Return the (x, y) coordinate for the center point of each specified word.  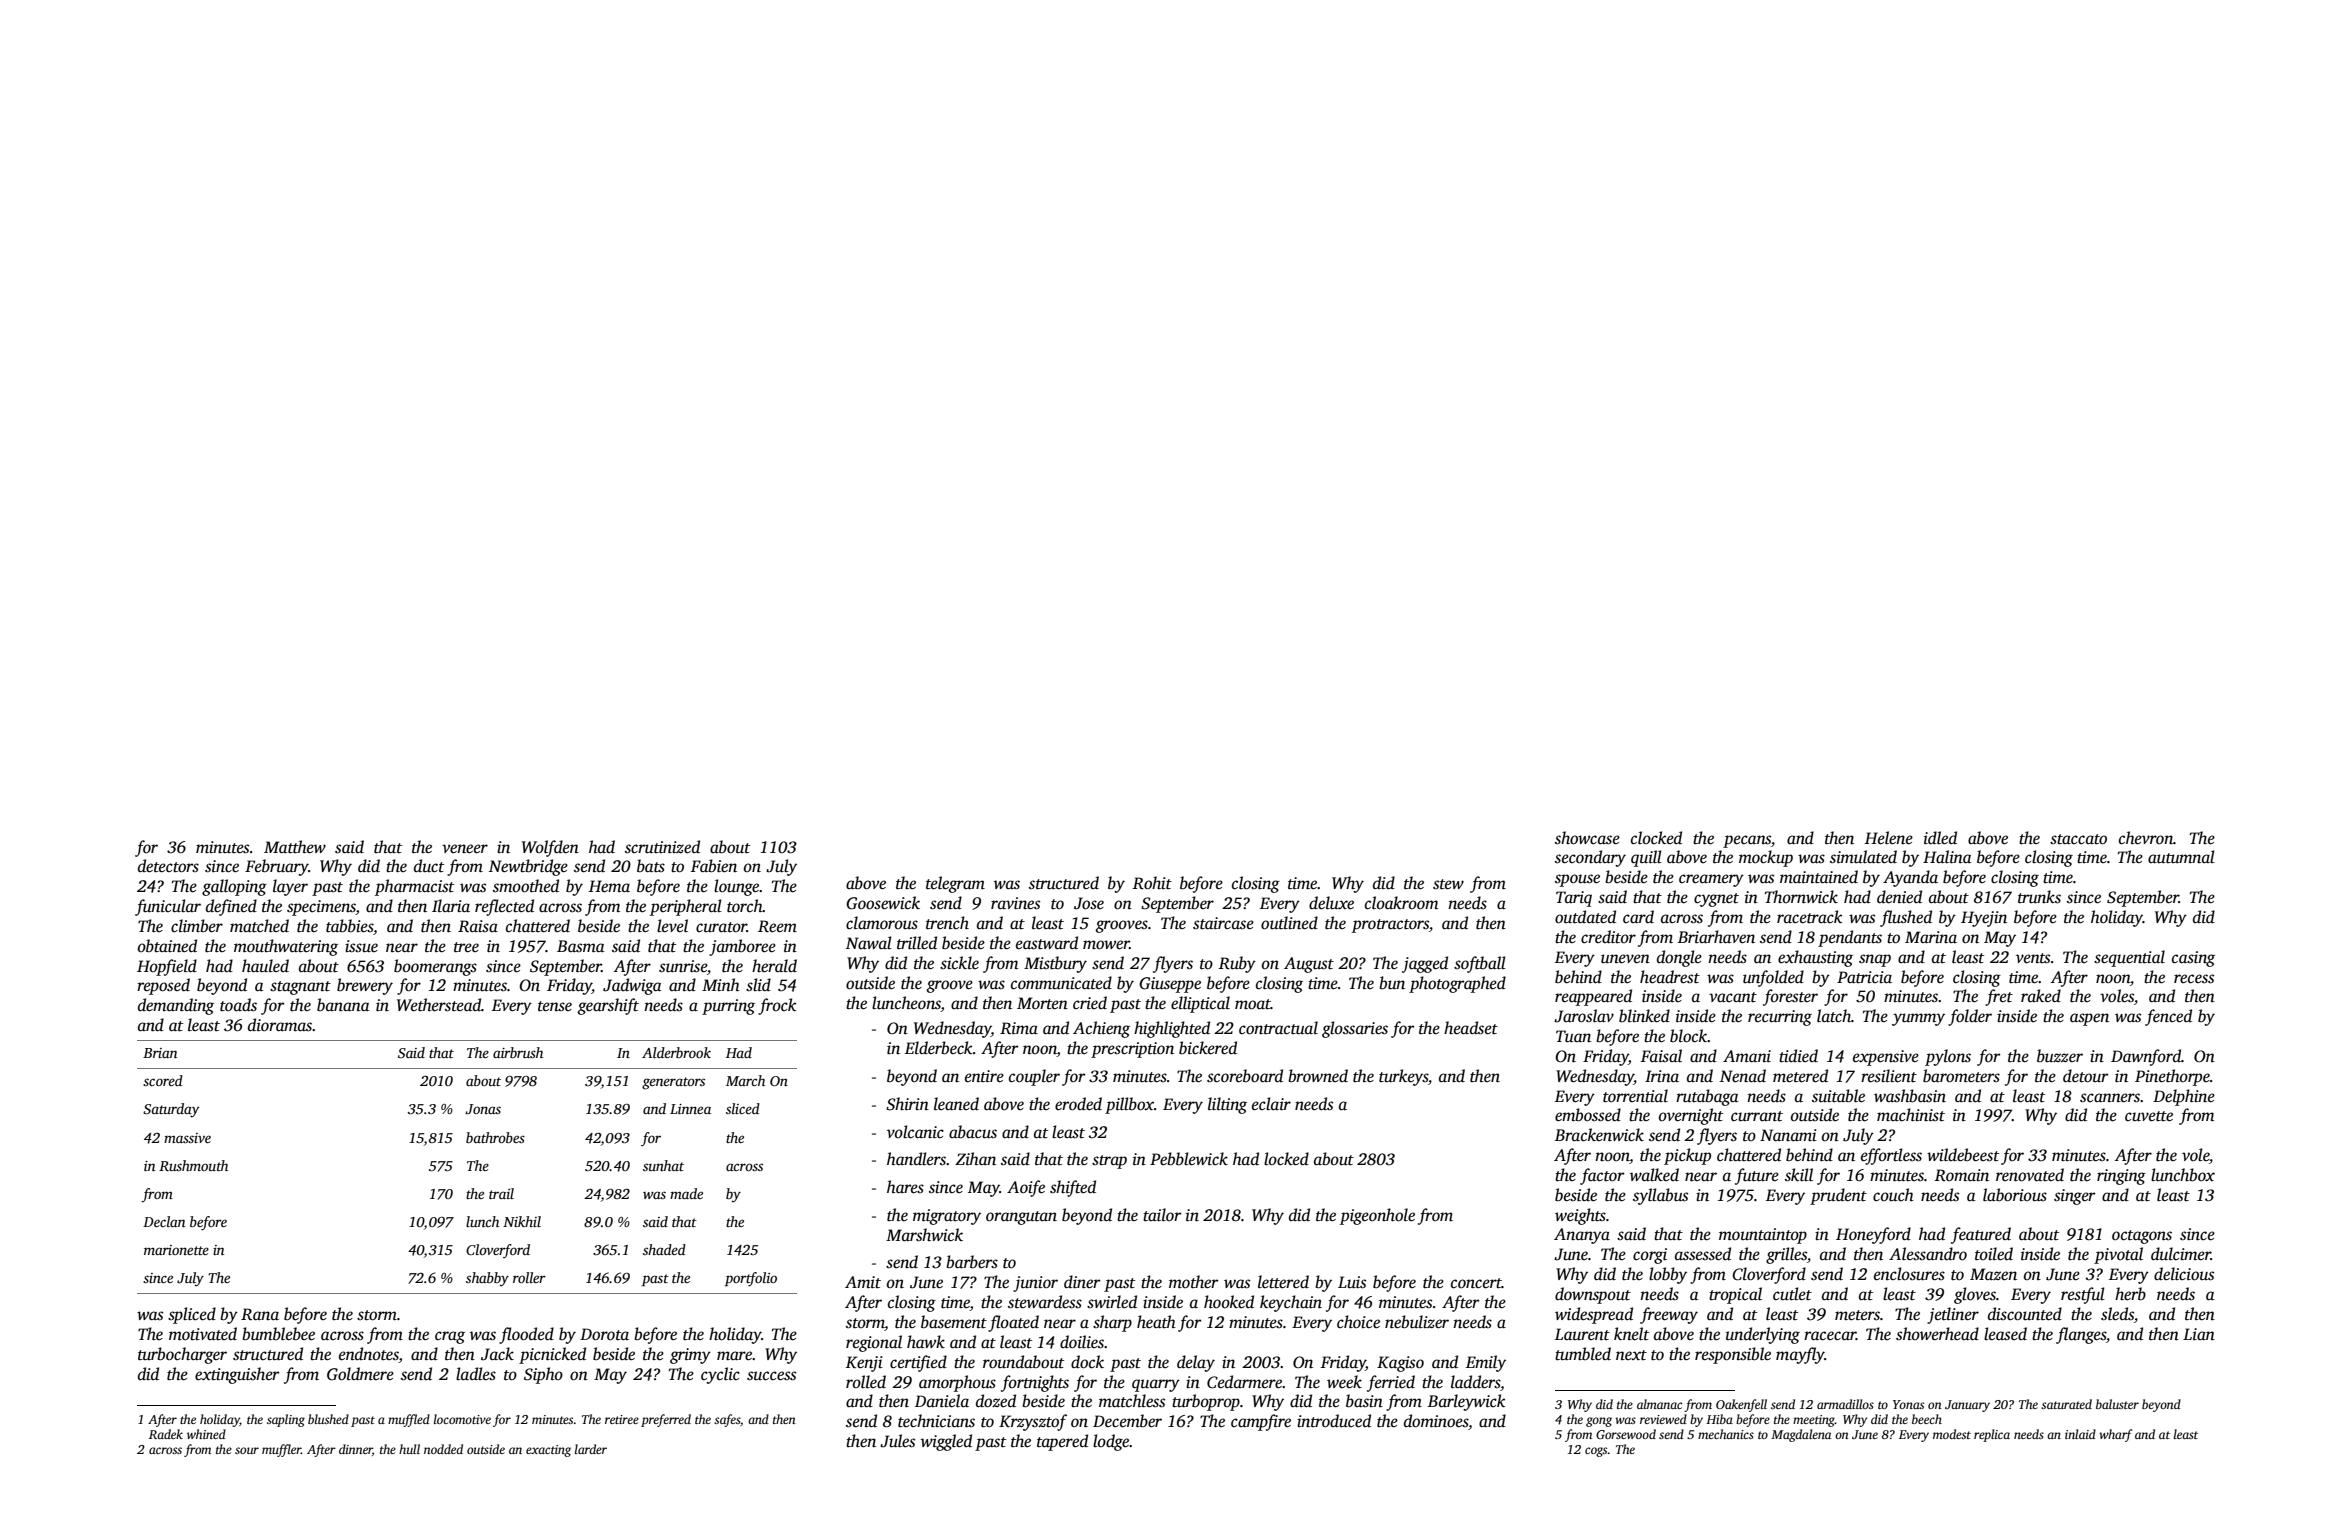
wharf (2115, 1435)
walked (1654, 1174)
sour (247, 1450)
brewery (365, 986)
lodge (1111, 1442)
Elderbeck (939, 1048)
